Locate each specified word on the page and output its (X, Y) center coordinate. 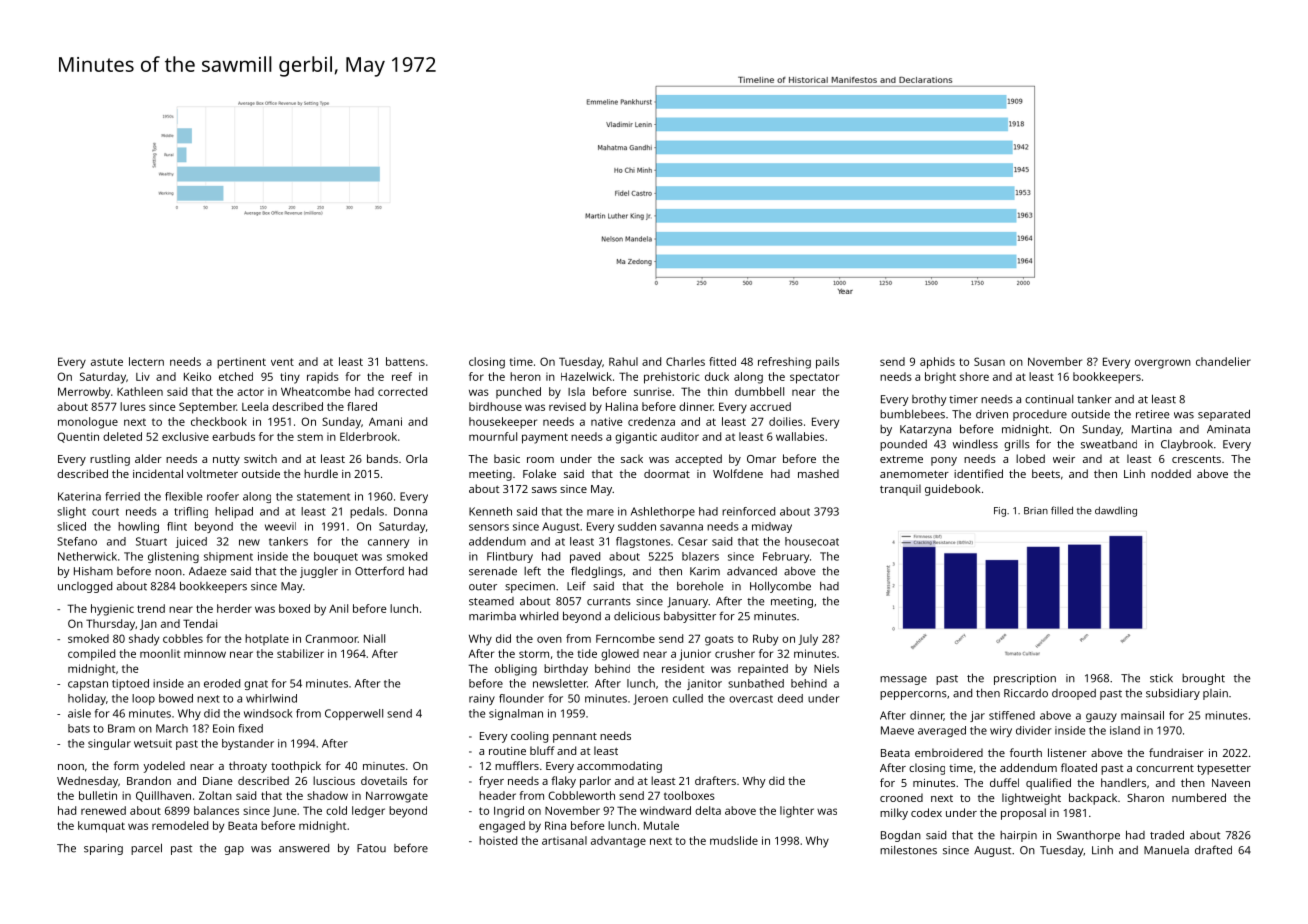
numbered (1199, 797)
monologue (88, 423)
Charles (685, 361)
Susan (989, 361)
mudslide (734, 840)
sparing (103, 849)
